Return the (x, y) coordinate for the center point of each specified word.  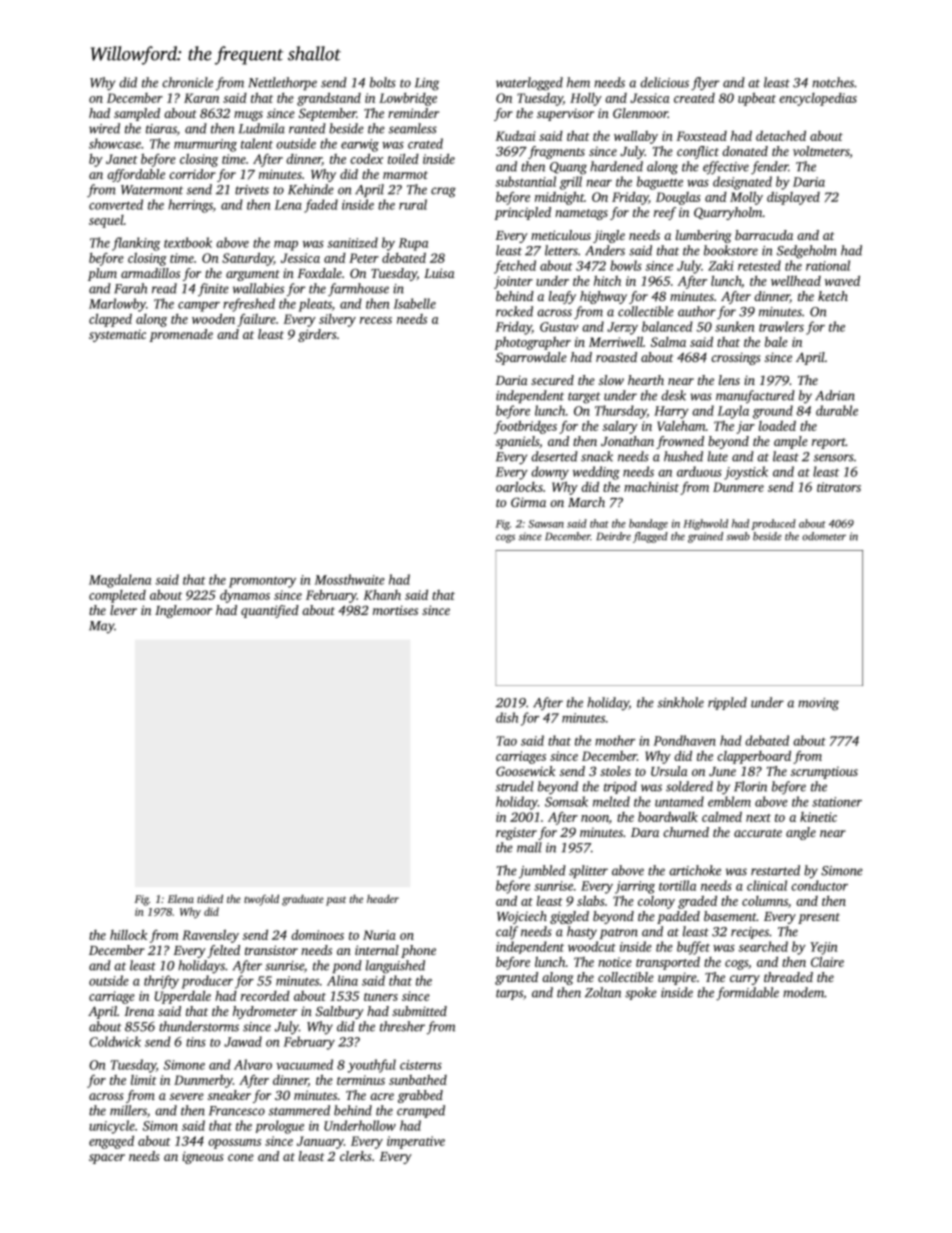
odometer (824, 536)
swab (738, 536)
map (286, 246)
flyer (705, 84)
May (101, 627)
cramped (421, 1111)
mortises (395, 610)
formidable (747, 994)
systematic (117, 335)
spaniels (517, 442)
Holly (586, 99)
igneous (203, 1157)
